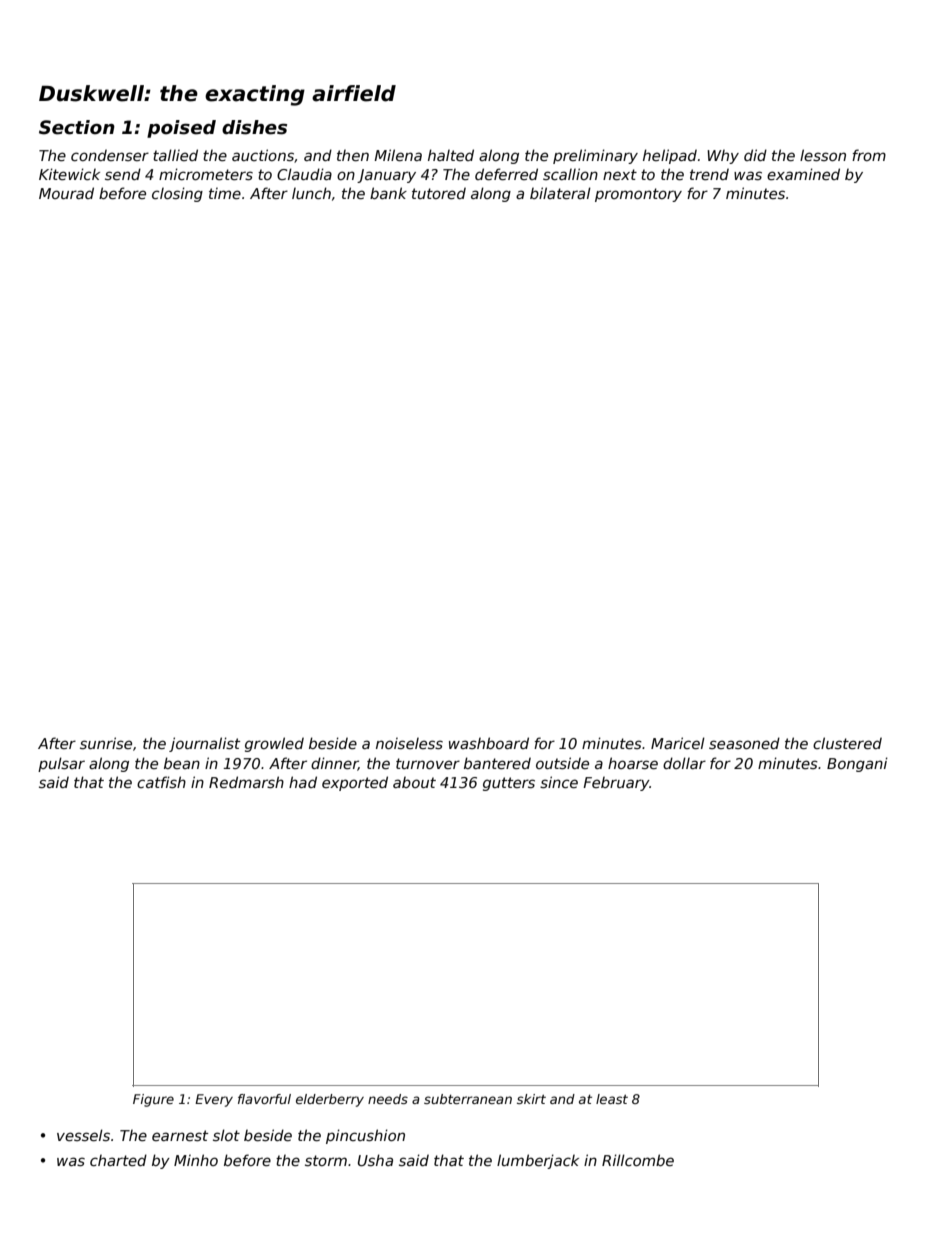  I want to click on about, so click(414, 782).
